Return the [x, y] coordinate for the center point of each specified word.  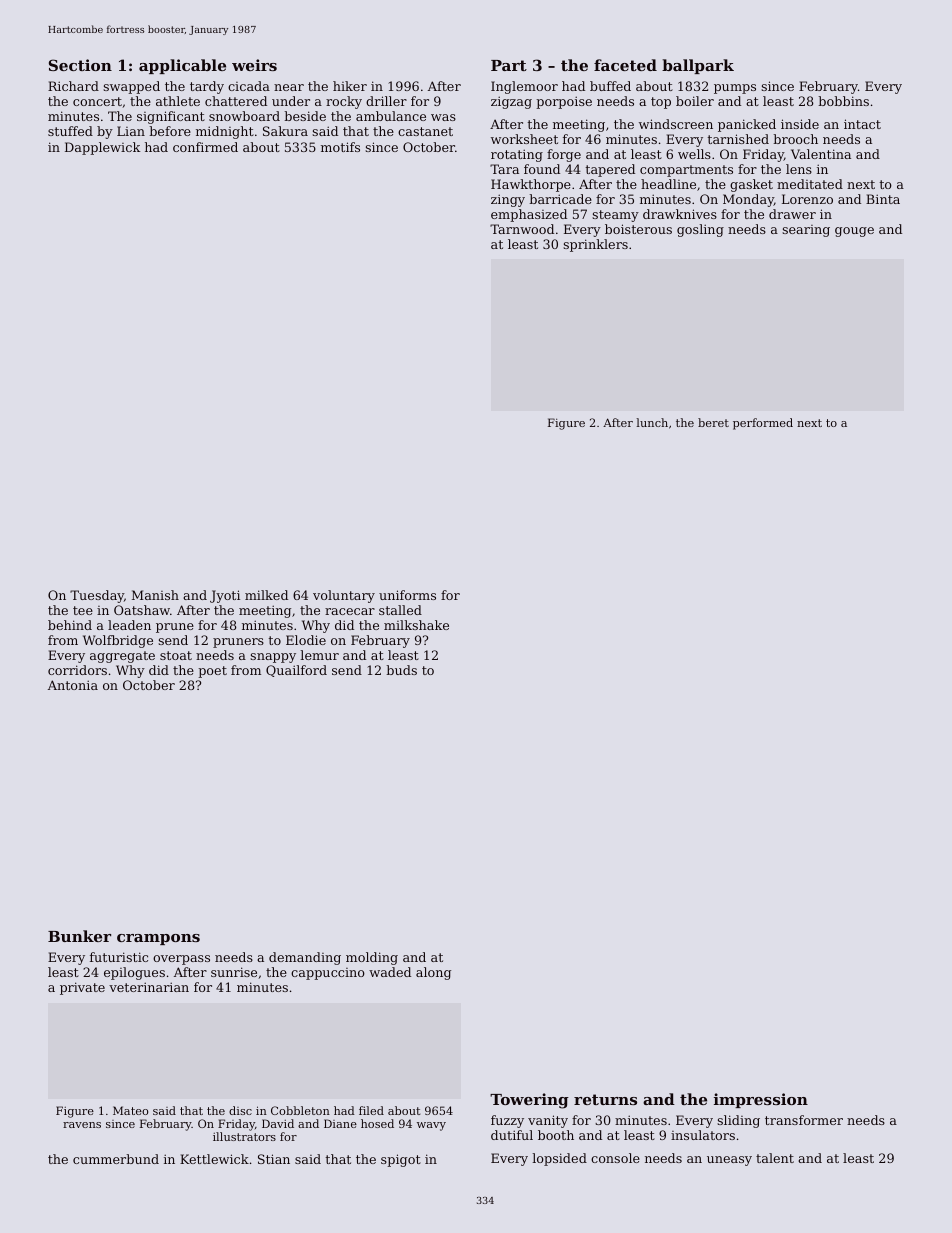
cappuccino [328, 974]
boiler [695, 101]
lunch [652, 422]
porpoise [564, 102]
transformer [804, 1120]
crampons [158, 939]
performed [763, 424]
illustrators [244, 1136]
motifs [340, 147]
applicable [182, 66]
